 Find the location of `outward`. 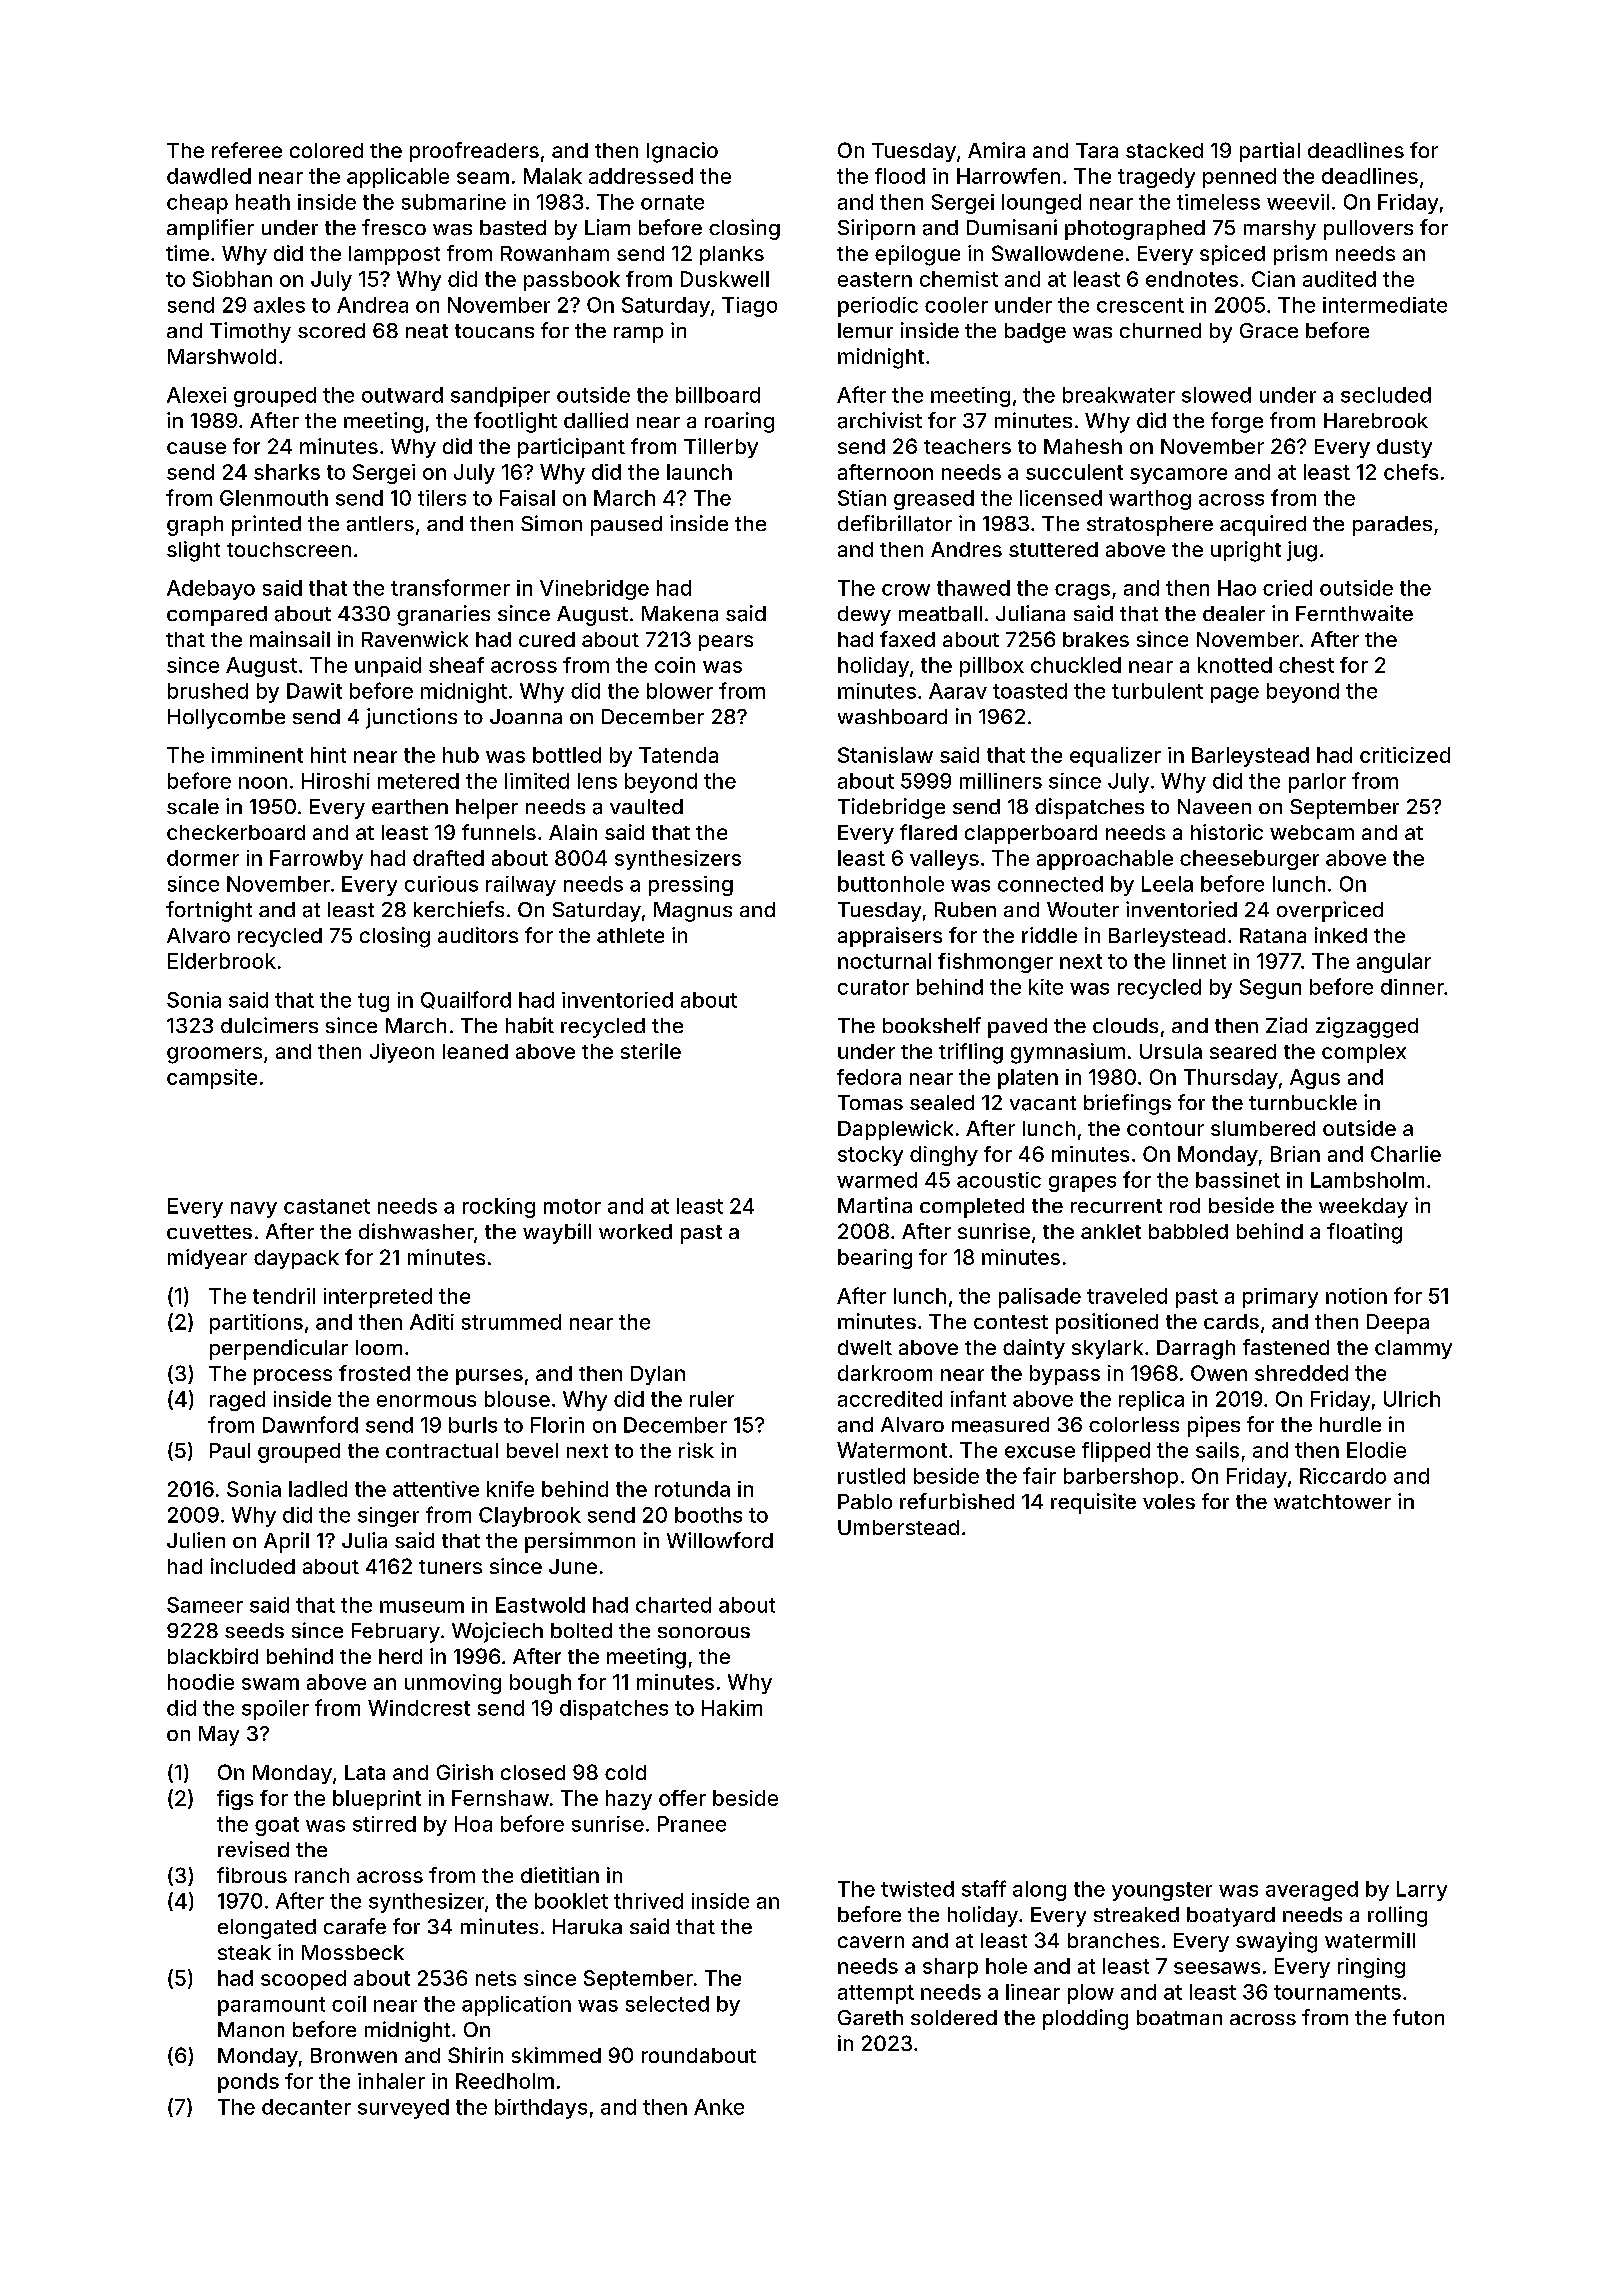

outward is located at coordinates (402, 395).
